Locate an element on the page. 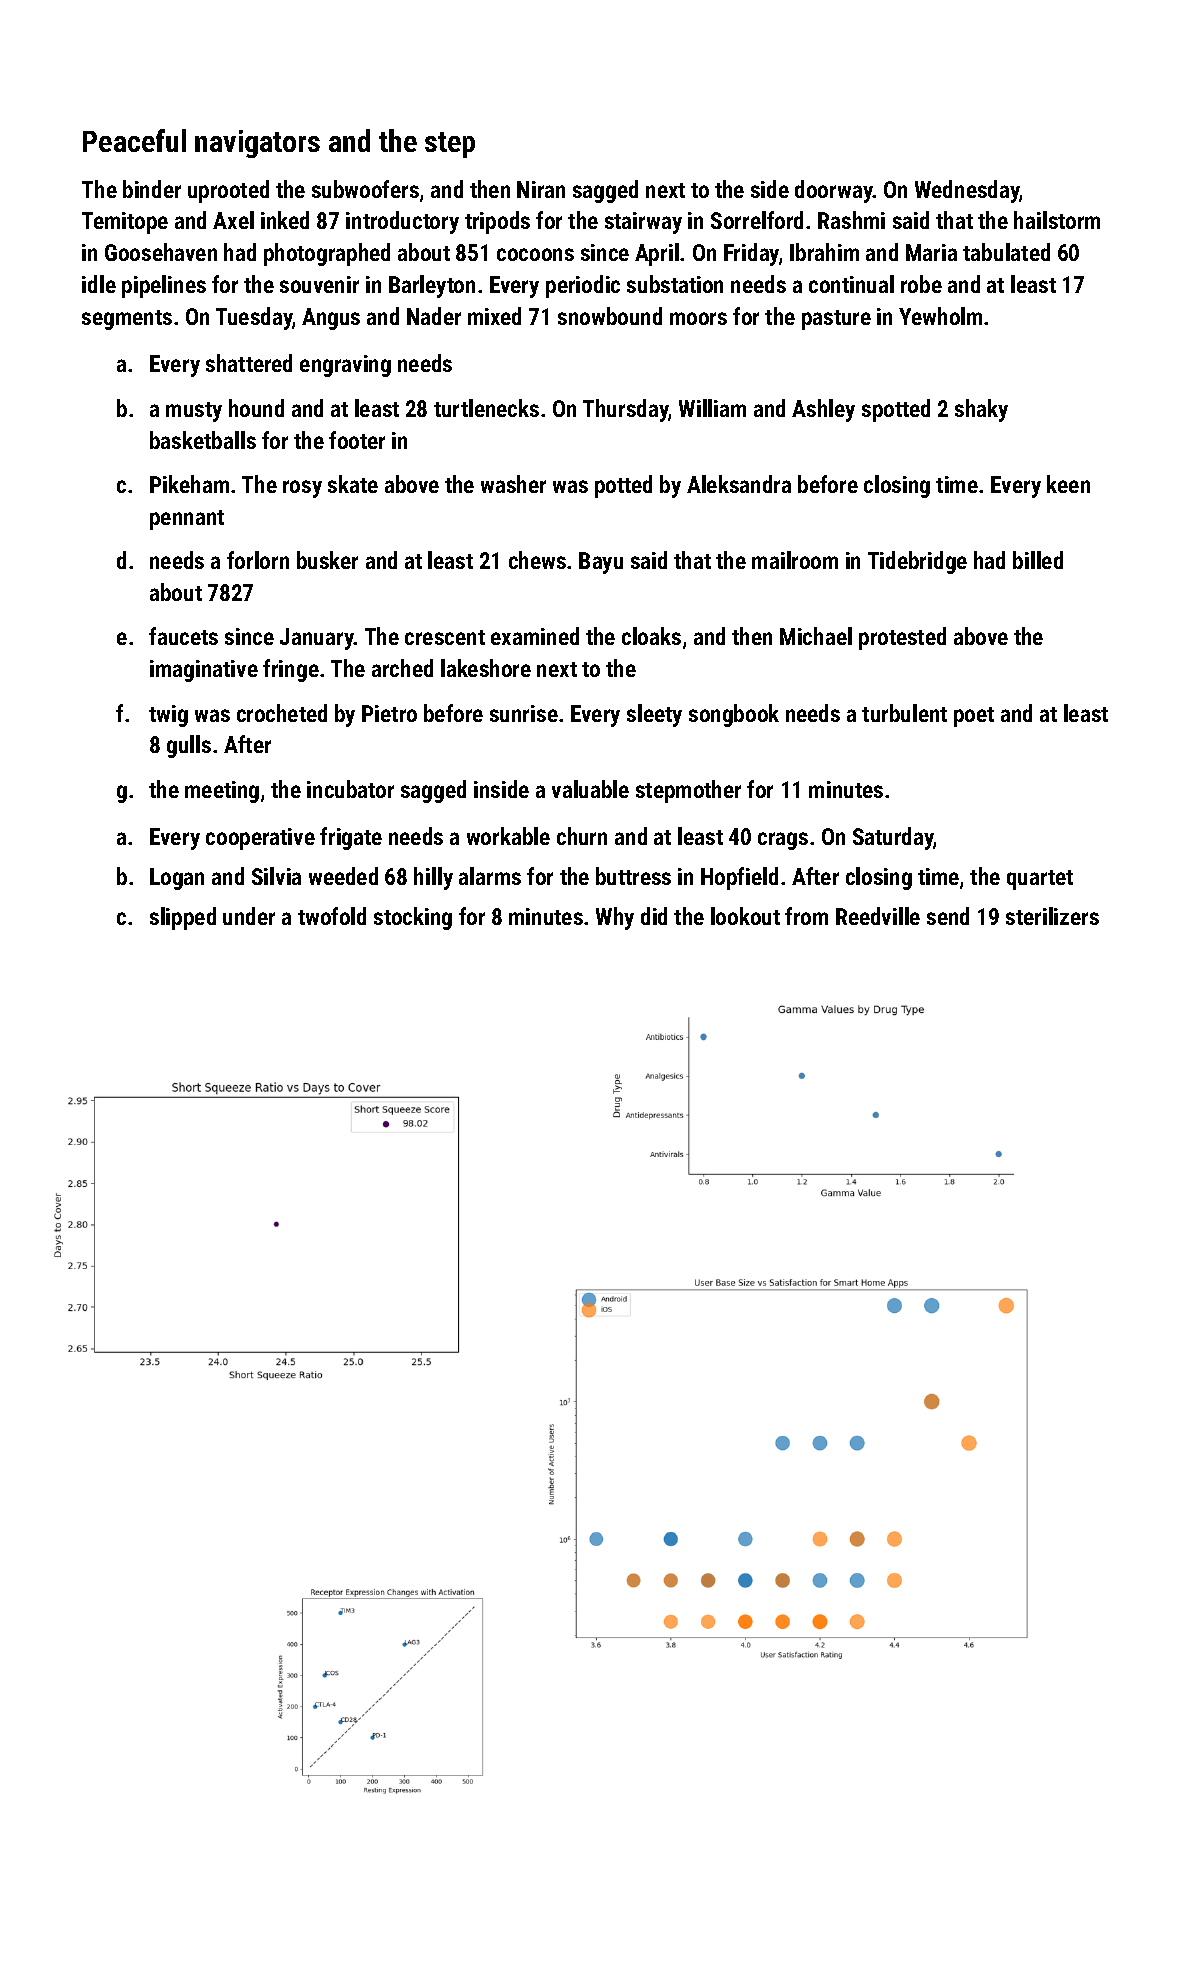  protested is located at coordinates (902, 638).
